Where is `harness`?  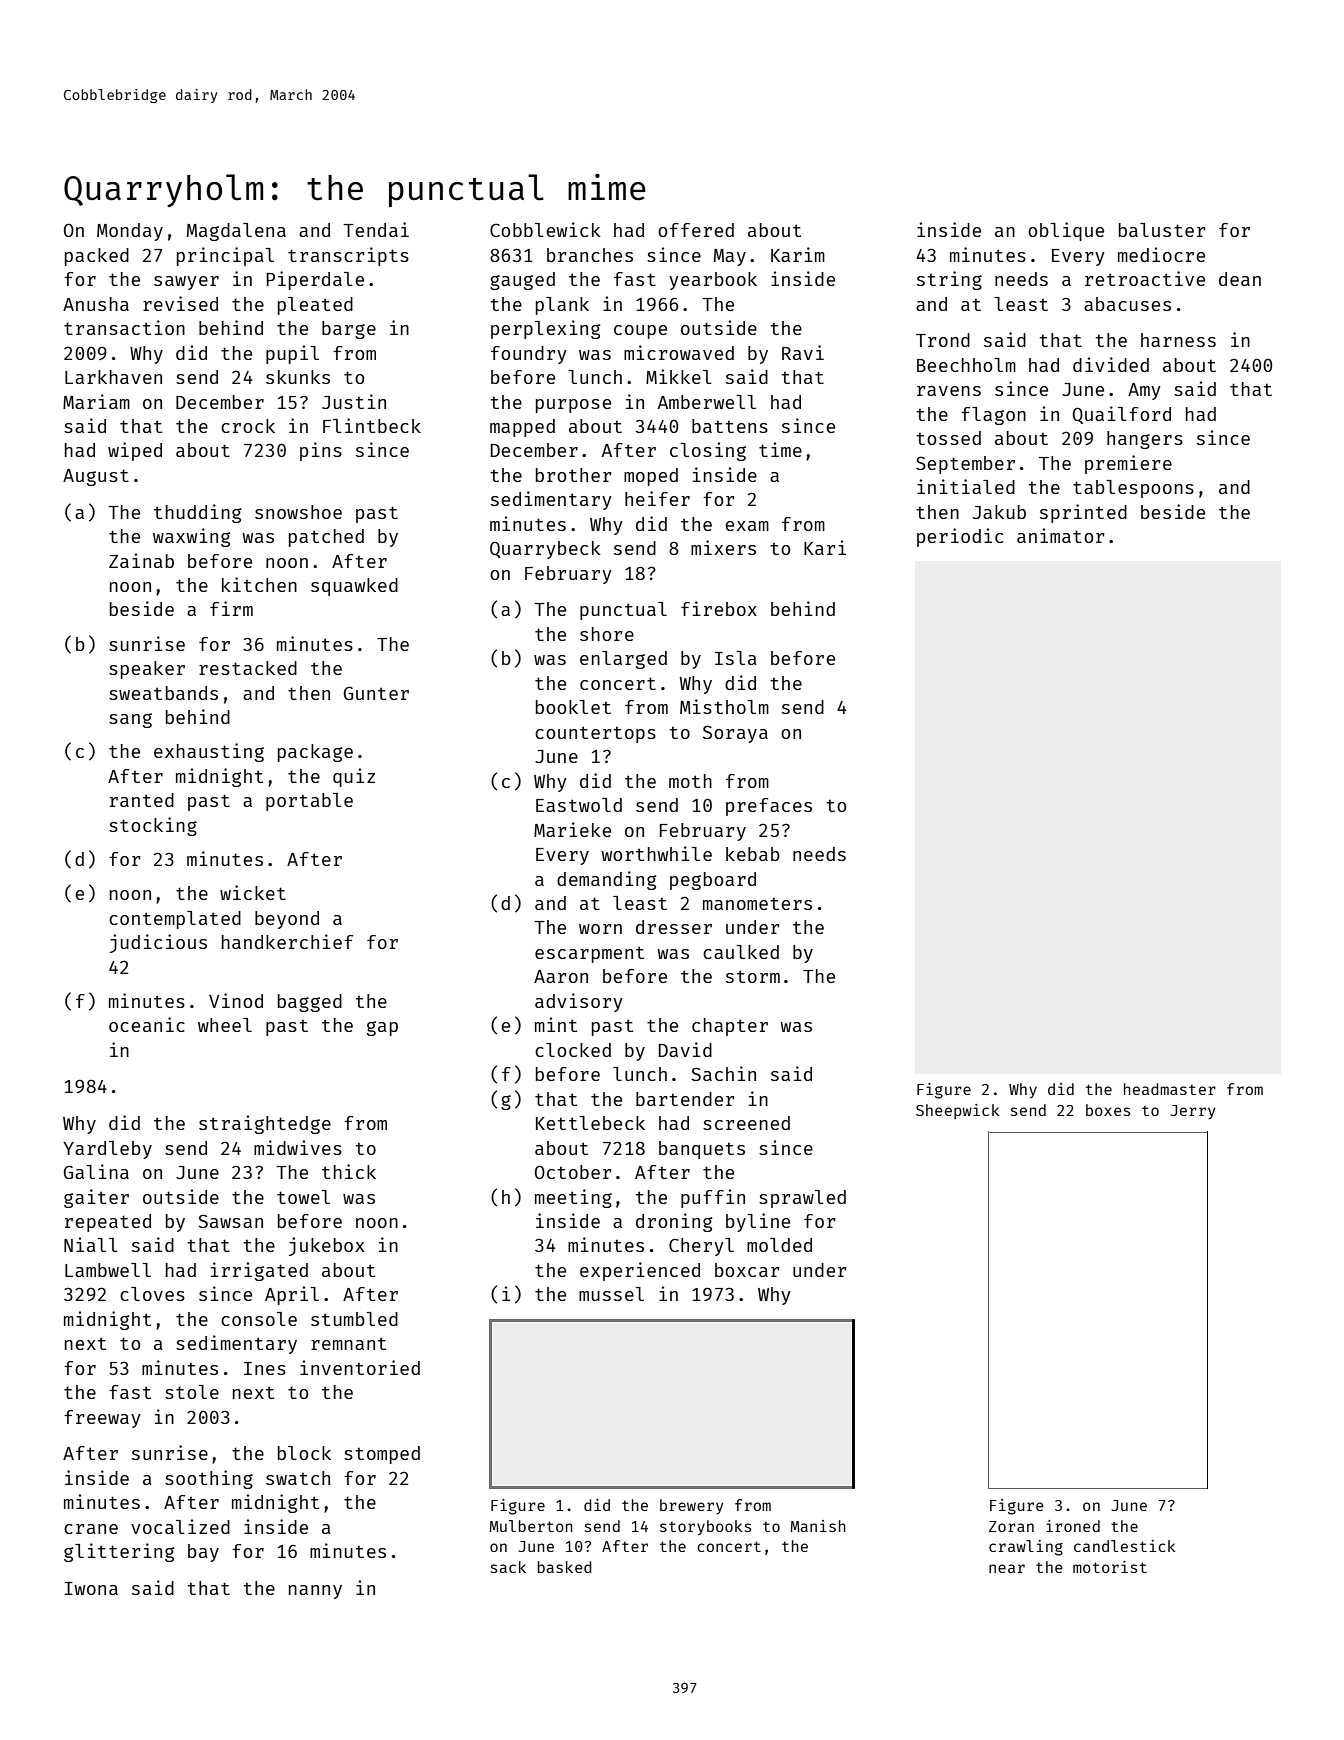
harness is located at coordinates (1178, 340).
